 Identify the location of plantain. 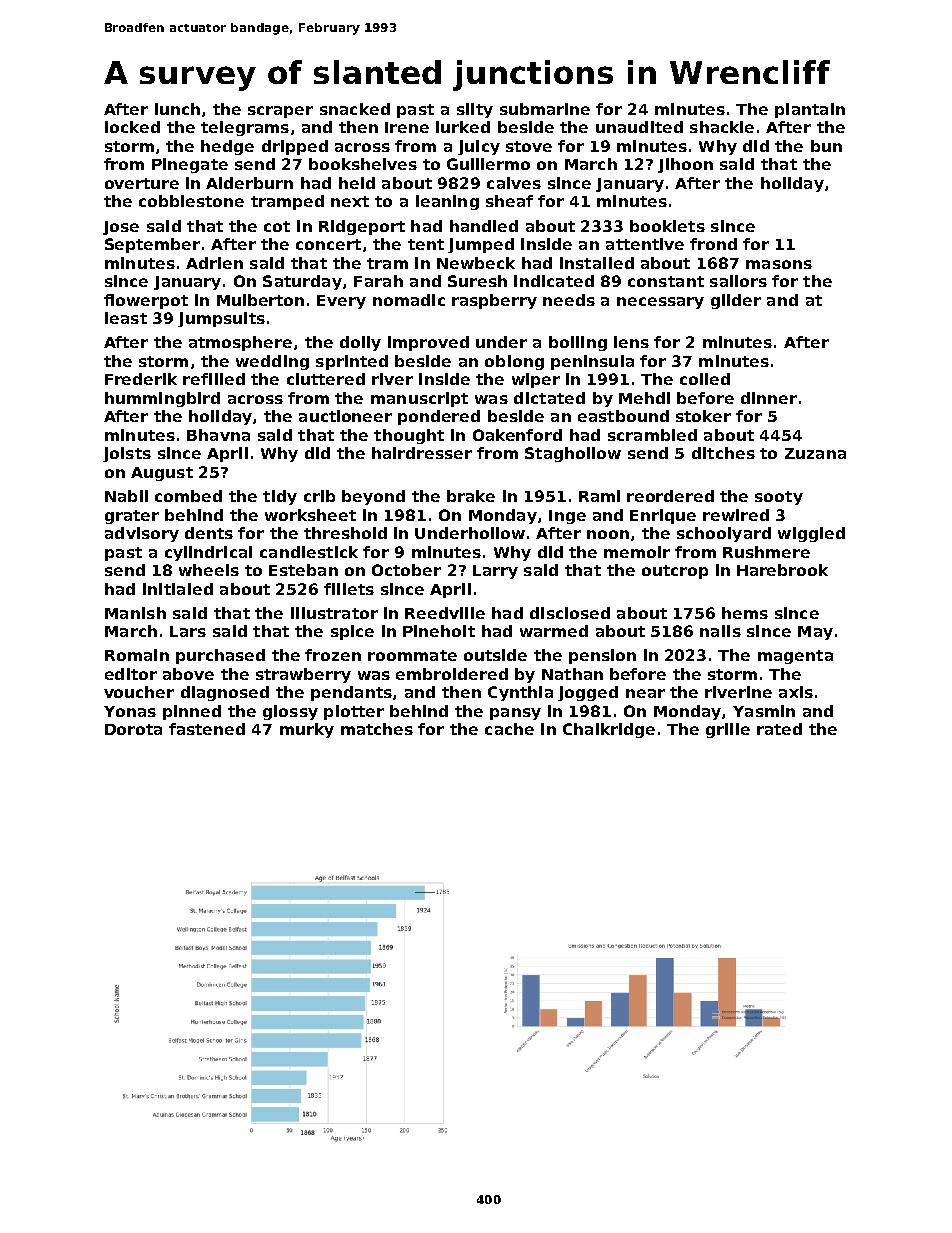
(810, 110).
